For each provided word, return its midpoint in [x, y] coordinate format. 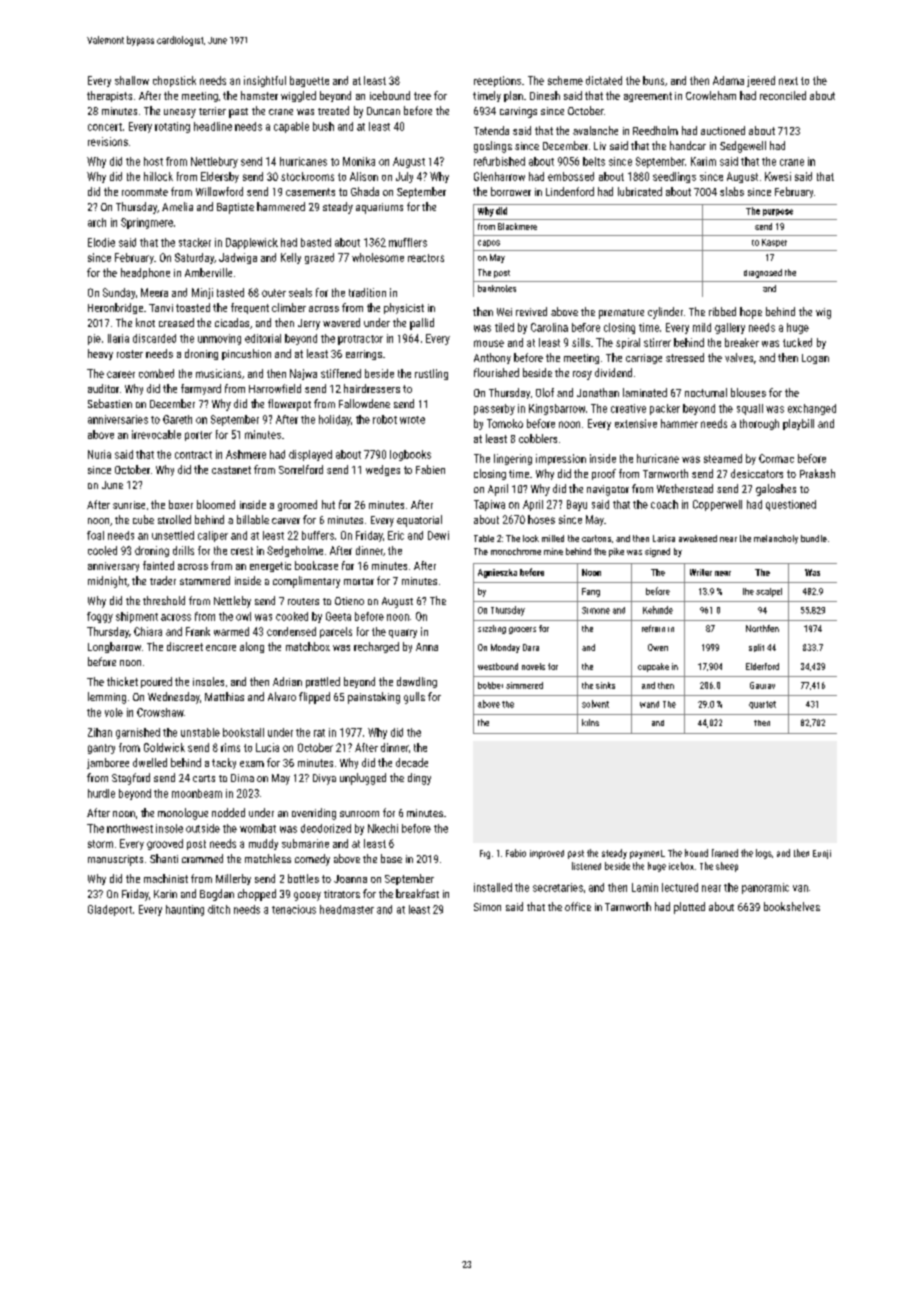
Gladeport [110, 910]
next [788, 81]
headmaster [347, 909]
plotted [689, 908]
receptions [497, 81]
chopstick [174, 81]
